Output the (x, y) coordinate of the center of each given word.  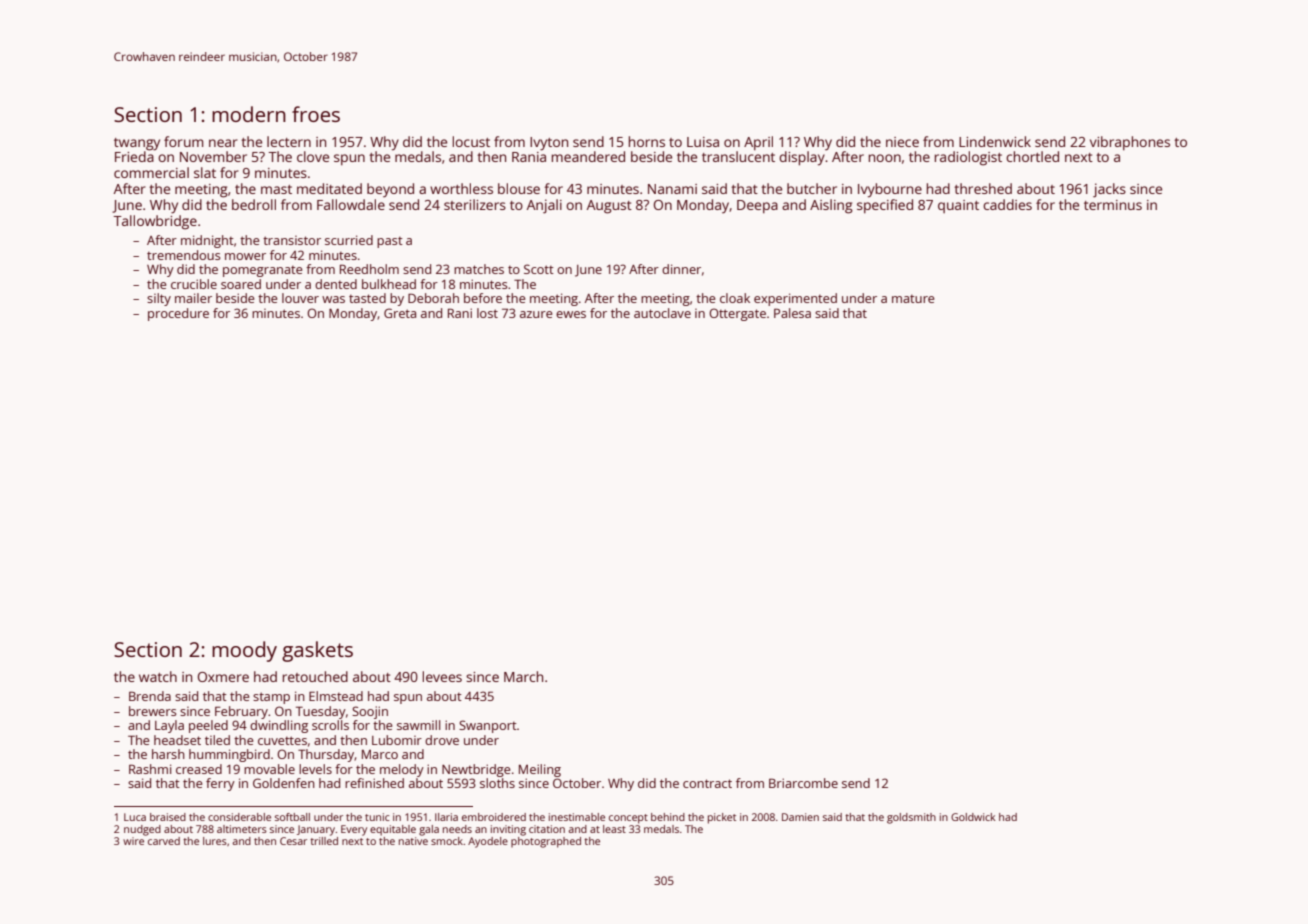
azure (536, 314)
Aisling (831, 206)
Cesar (293, 841)
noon (885, 158)
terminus (1113, 205)
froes (316, 114)
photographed (546, 842)
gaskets (317, 651)
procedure (178, 314)
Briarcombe (803, 783)
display (802, 158)
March (523, 676)
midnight (207, 241)
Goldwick (973, 817)
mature (913, 298)
